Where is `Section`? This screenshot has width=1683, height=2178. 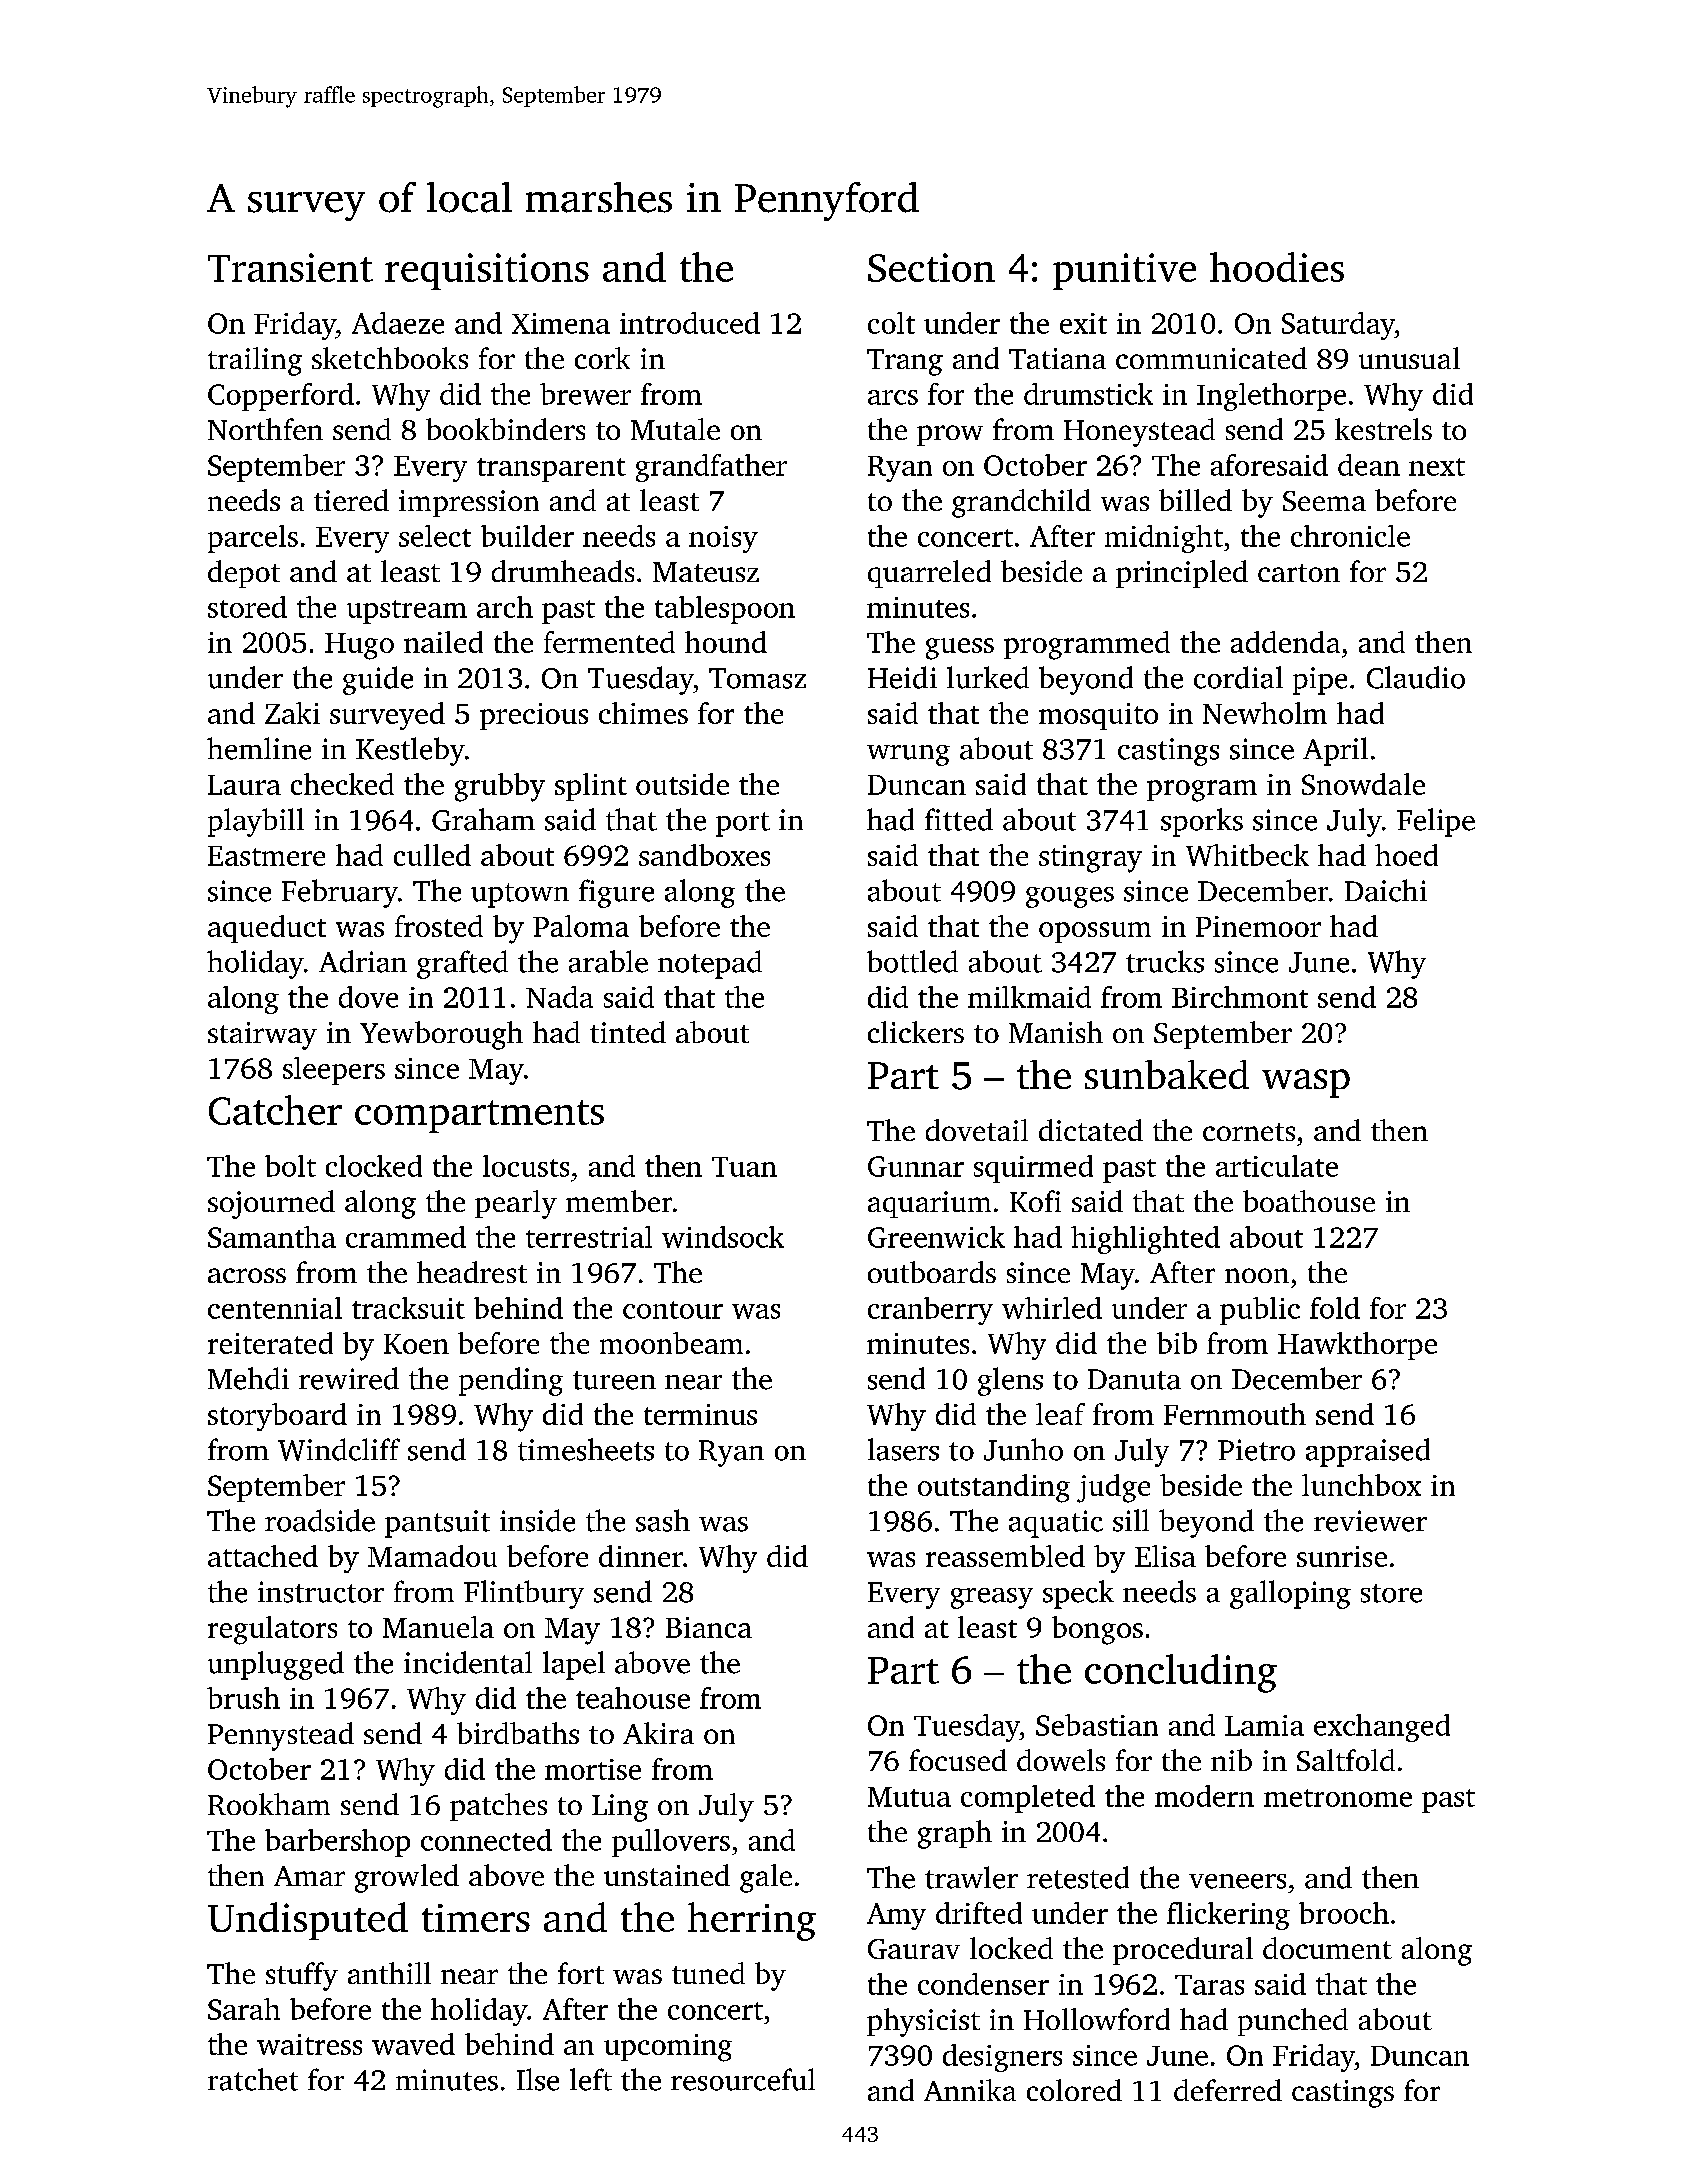
Section is located at coordinates (931, 267).
